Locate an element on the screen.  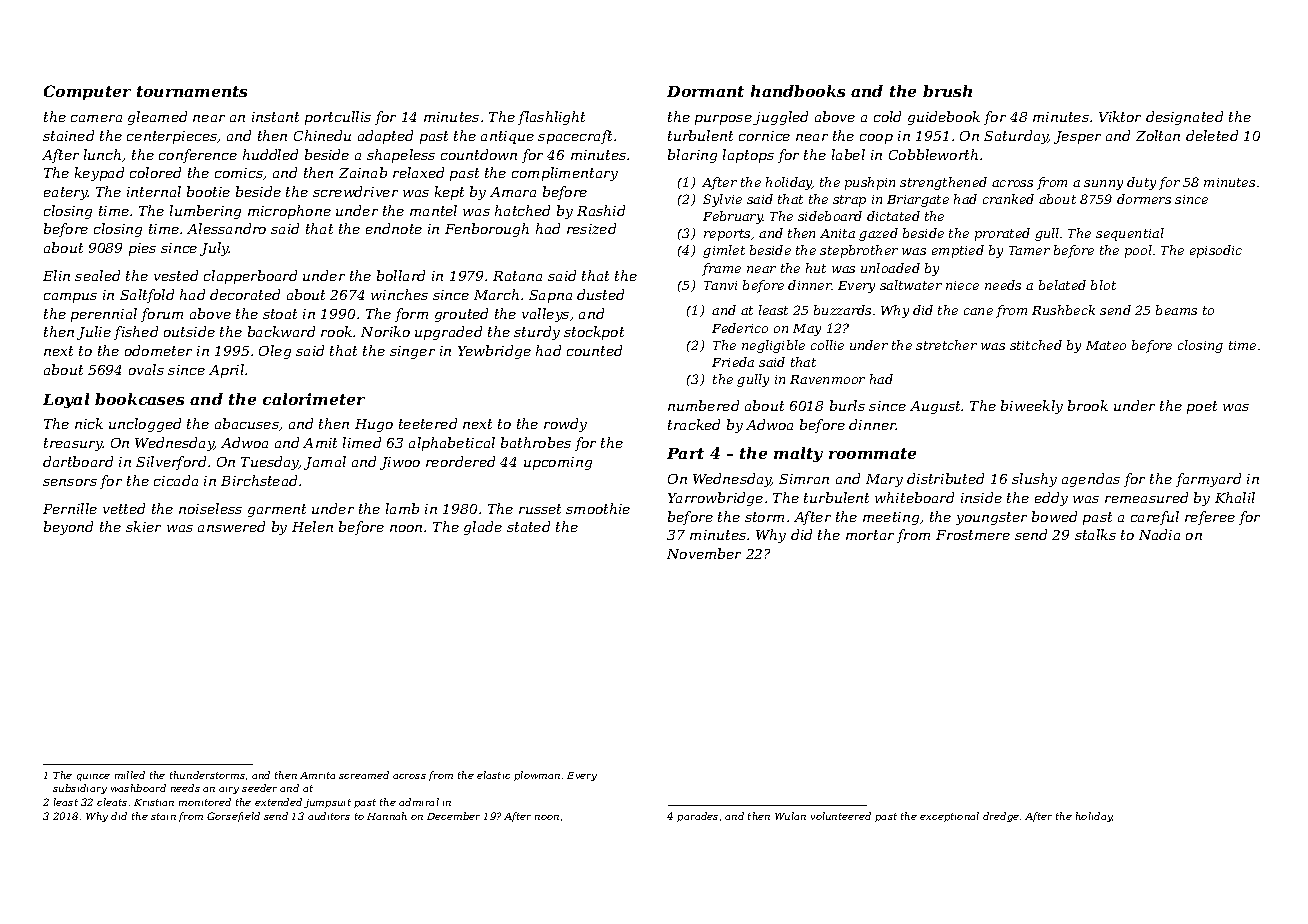
blot is located at coordinates (1103, 285).
